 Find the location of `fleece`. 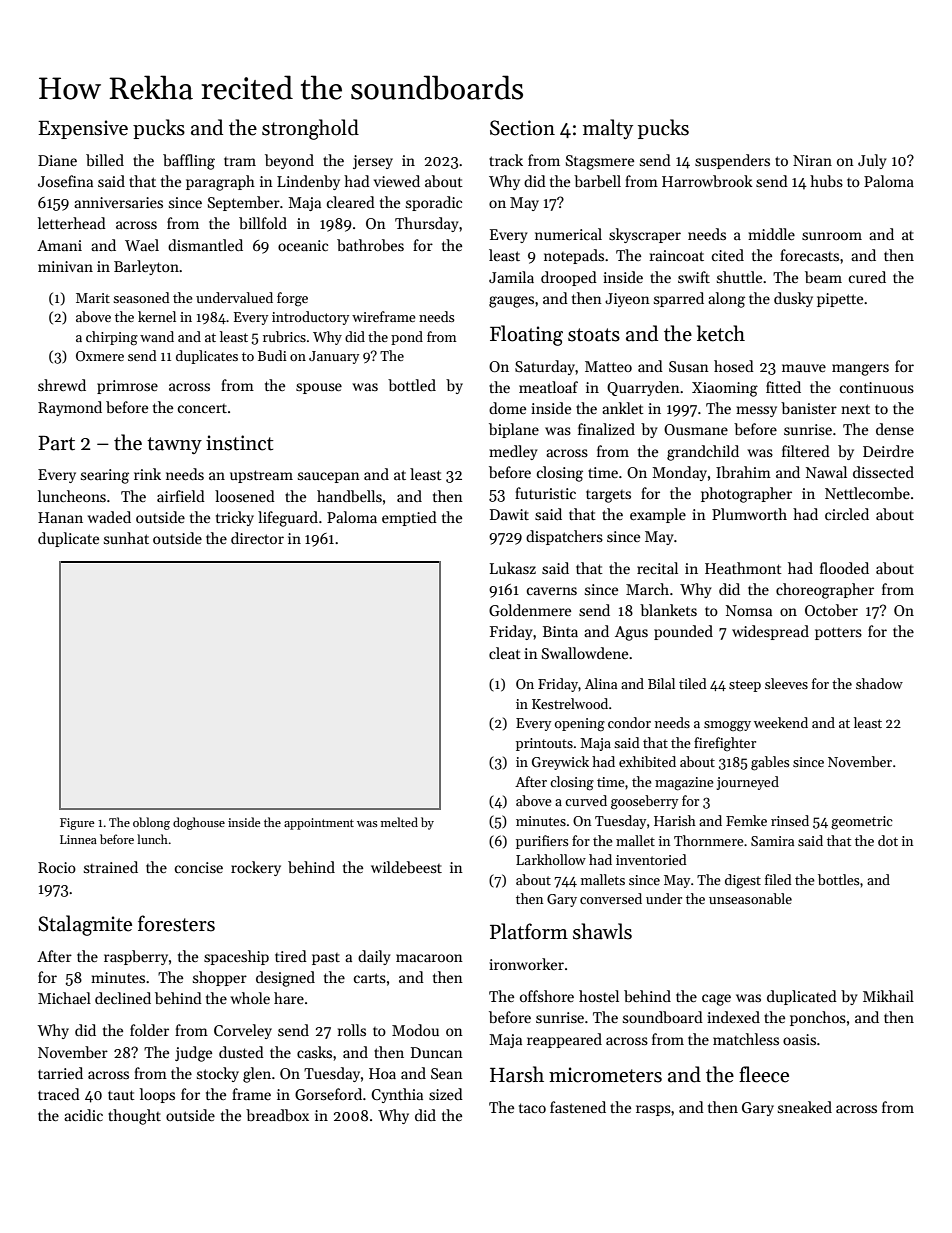

fleece is located at coordinates (764, 1074).
